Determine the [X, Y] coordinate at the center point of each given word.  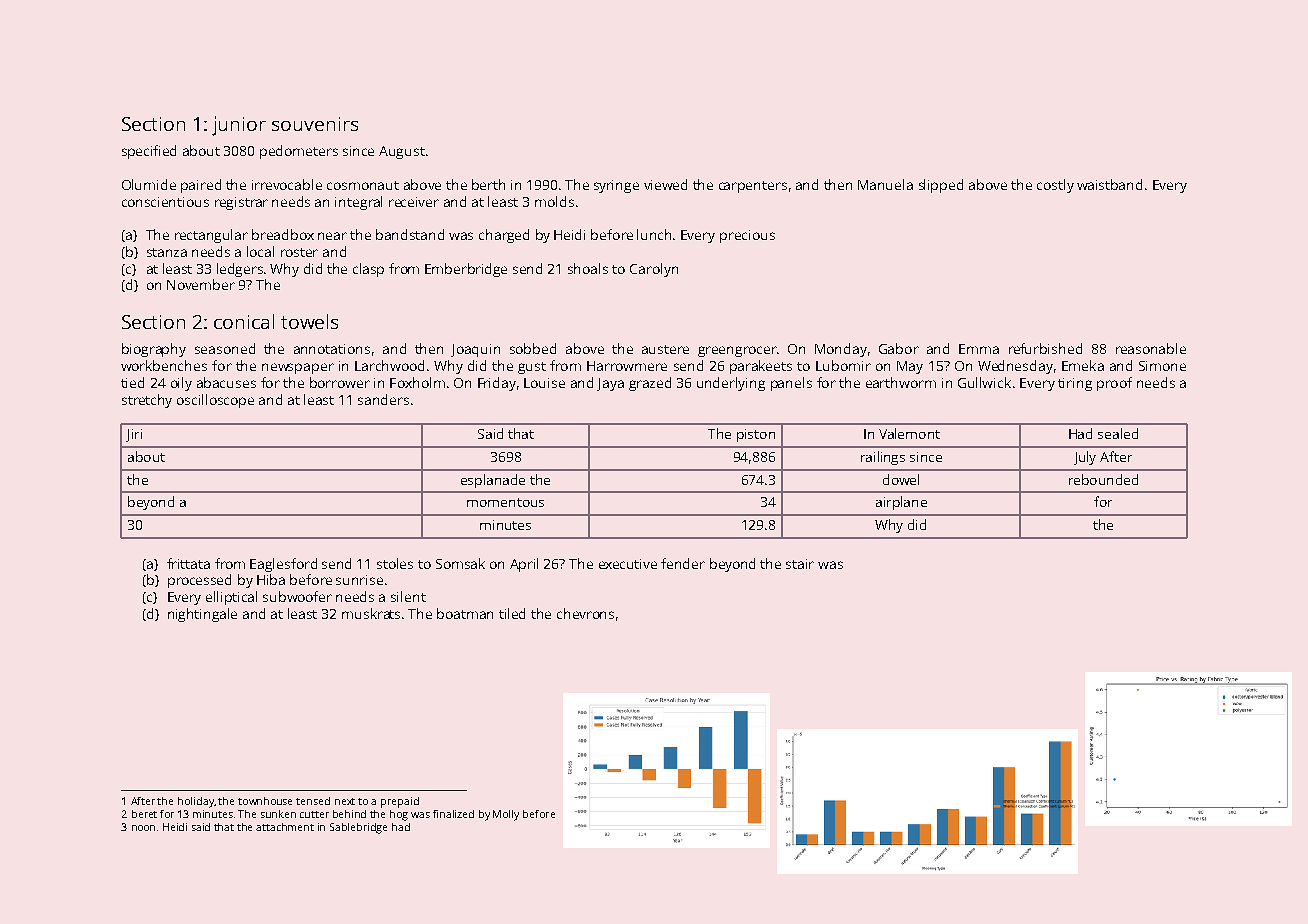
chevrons [585, 613]
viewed [665, 184]
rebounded [1103, 479]
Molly [506, 815]
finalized [453, 814]
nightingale [202, 615]
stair [800, 564]
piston [756, 435]
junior [239, 126]
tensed [313, 801]
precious [747, 236]
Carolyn [654, 270]
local [260, 251]
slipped [941, 186]
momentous [505, 502]
